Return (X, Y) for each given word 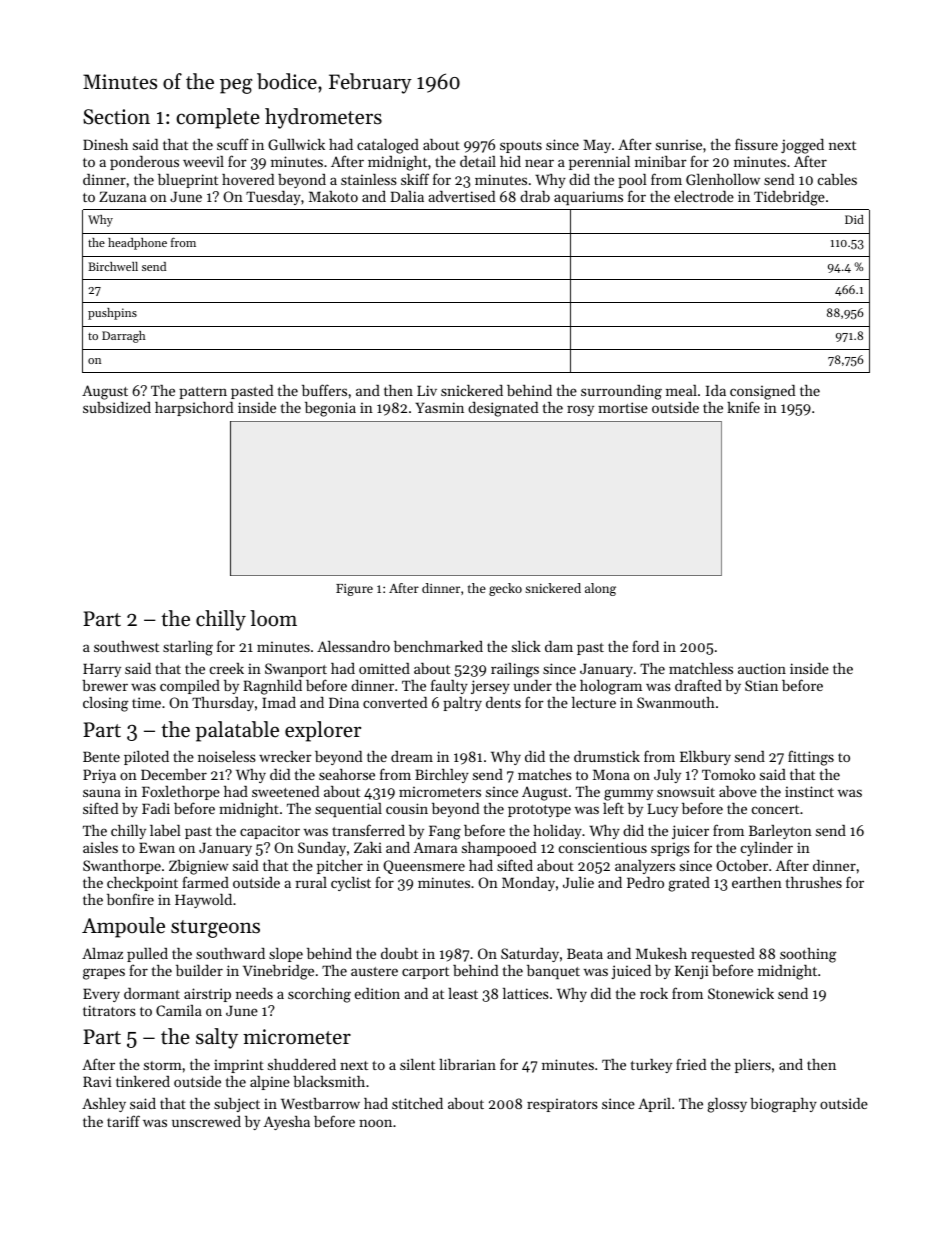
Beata (585, 953)
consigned (762, 392)
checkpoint (142, 884)
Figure (354, 590)
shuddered (302, 1064)
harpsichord (194, 409)
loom (273, 618)
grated (689, 884)
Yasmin (439, 407)
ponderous (144, 163)
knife (743, 407)
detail (478, 161)
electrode (704, 196)
